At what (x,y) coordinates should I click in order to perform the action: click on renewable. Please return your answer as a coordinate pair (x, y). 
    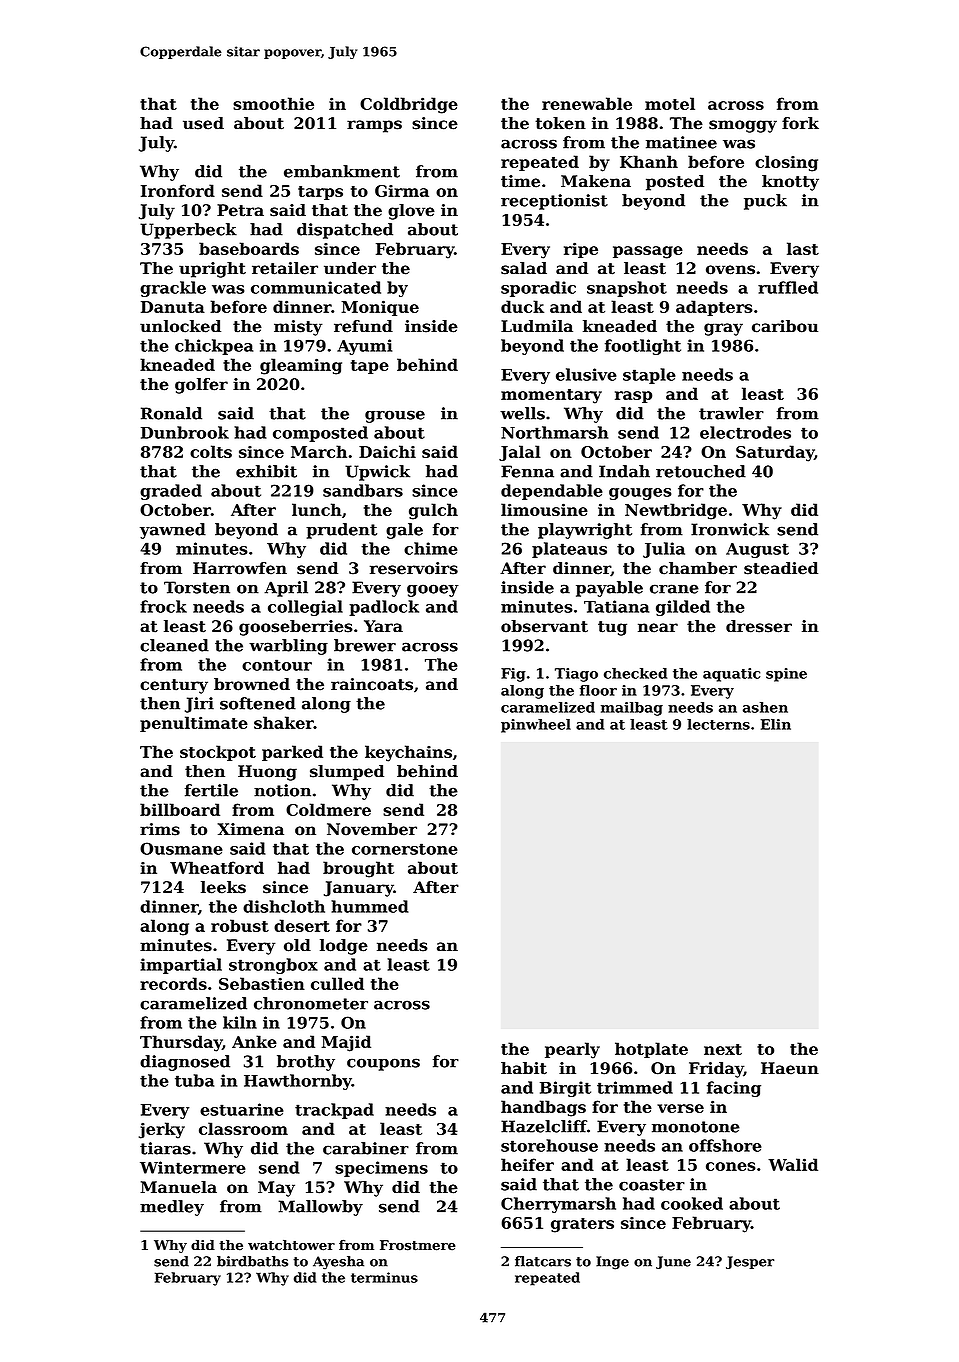
    Looking at the image, I should click on (587, 103).
